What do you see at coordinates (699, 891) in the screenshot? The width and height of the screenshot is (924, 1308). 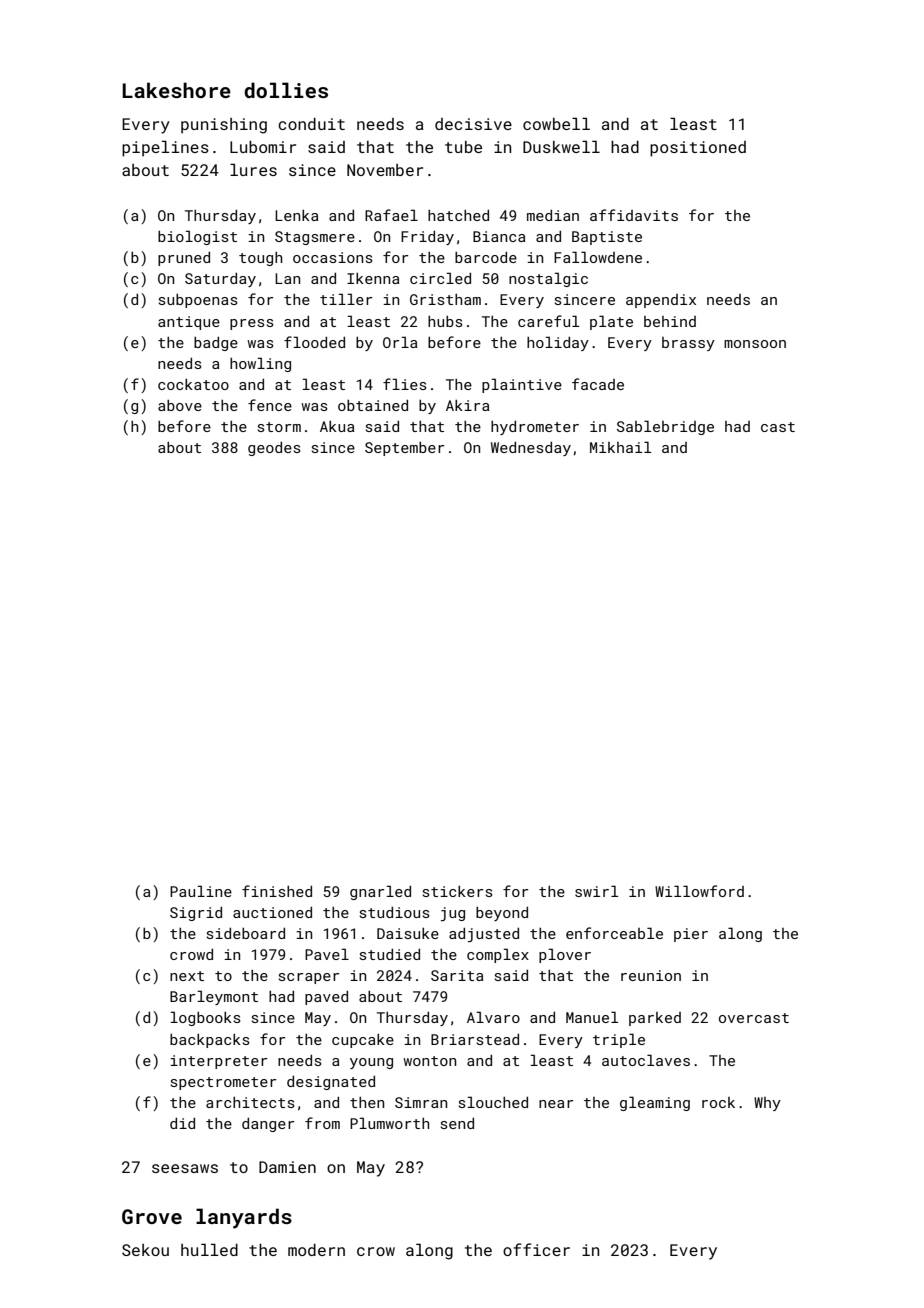 I see `Willowford` at bounding box center [699, 891].
